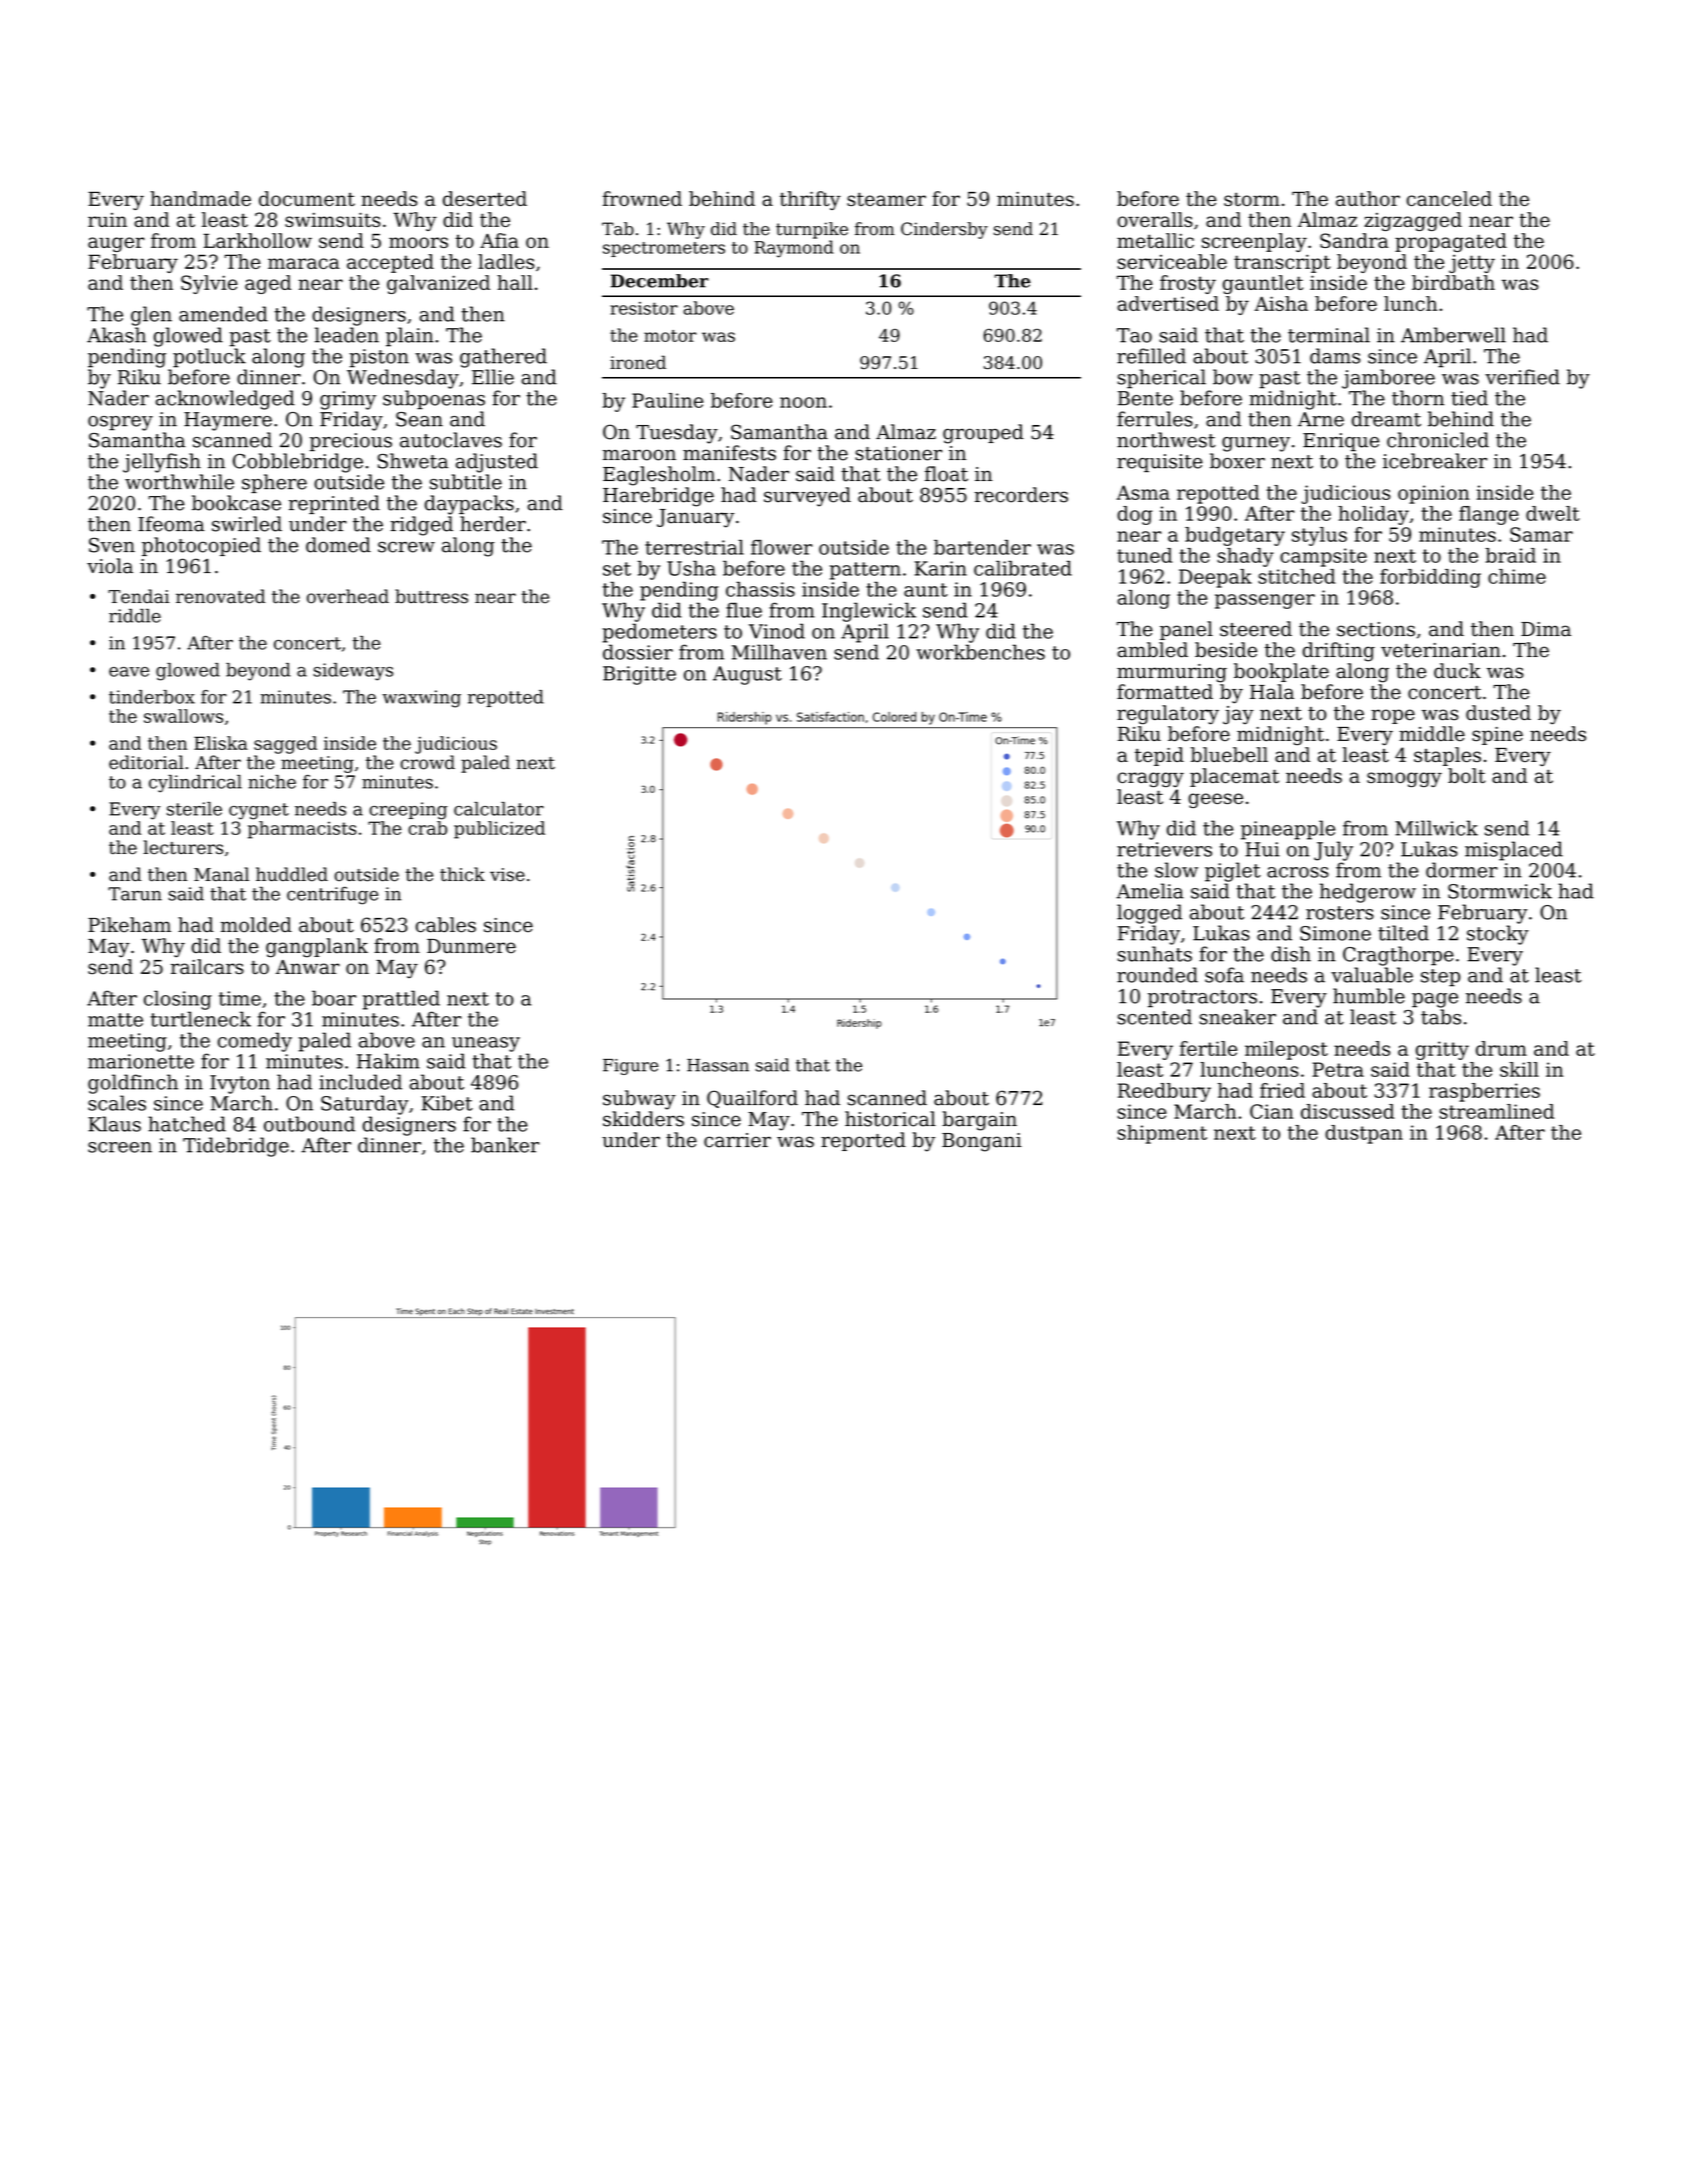  I want to click on flue, so click(744, 610).
